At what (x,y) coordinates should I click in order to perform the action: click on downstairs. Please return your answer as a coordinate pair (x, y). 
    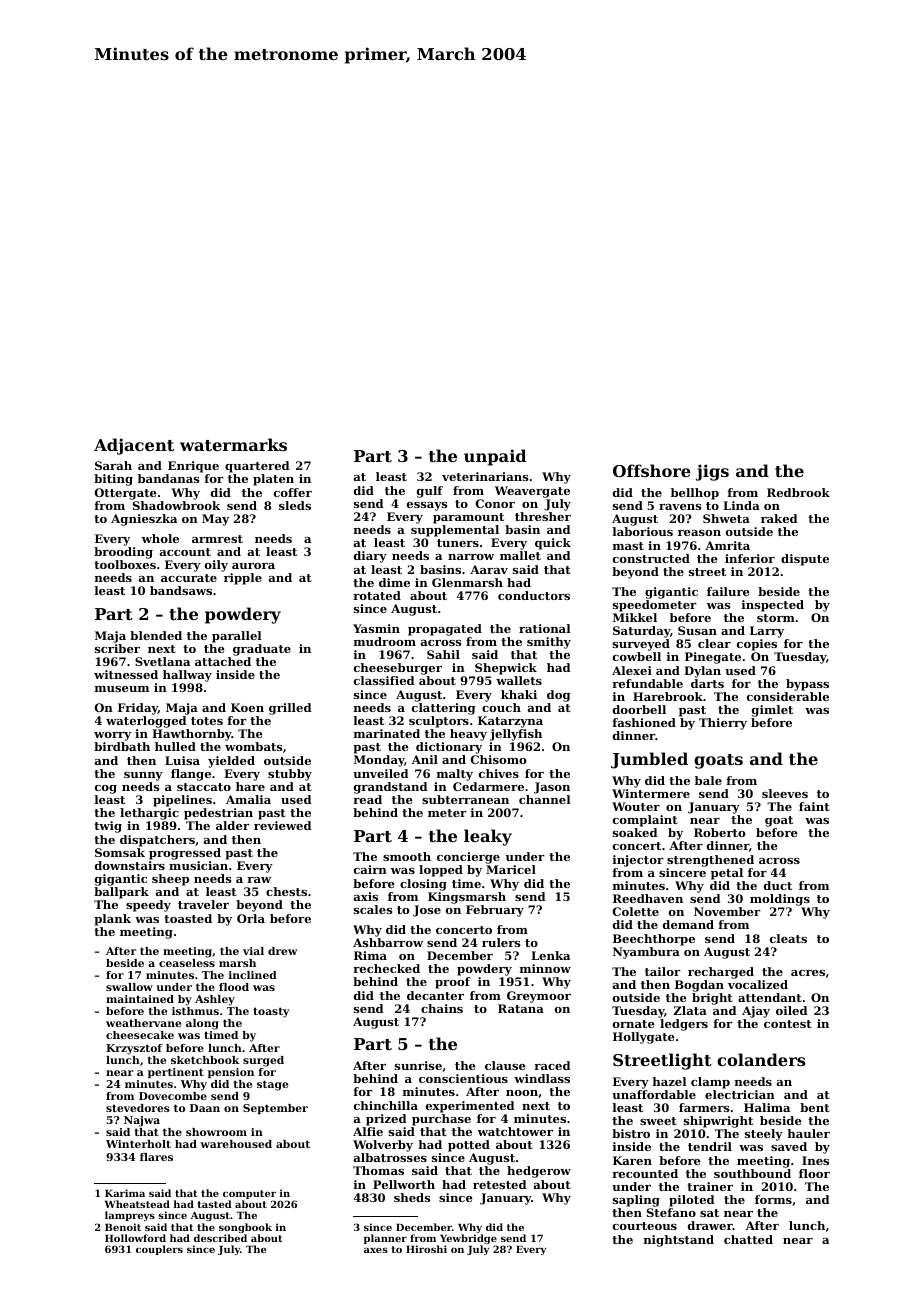
    Looking at the image, I should click on (130, 865).
